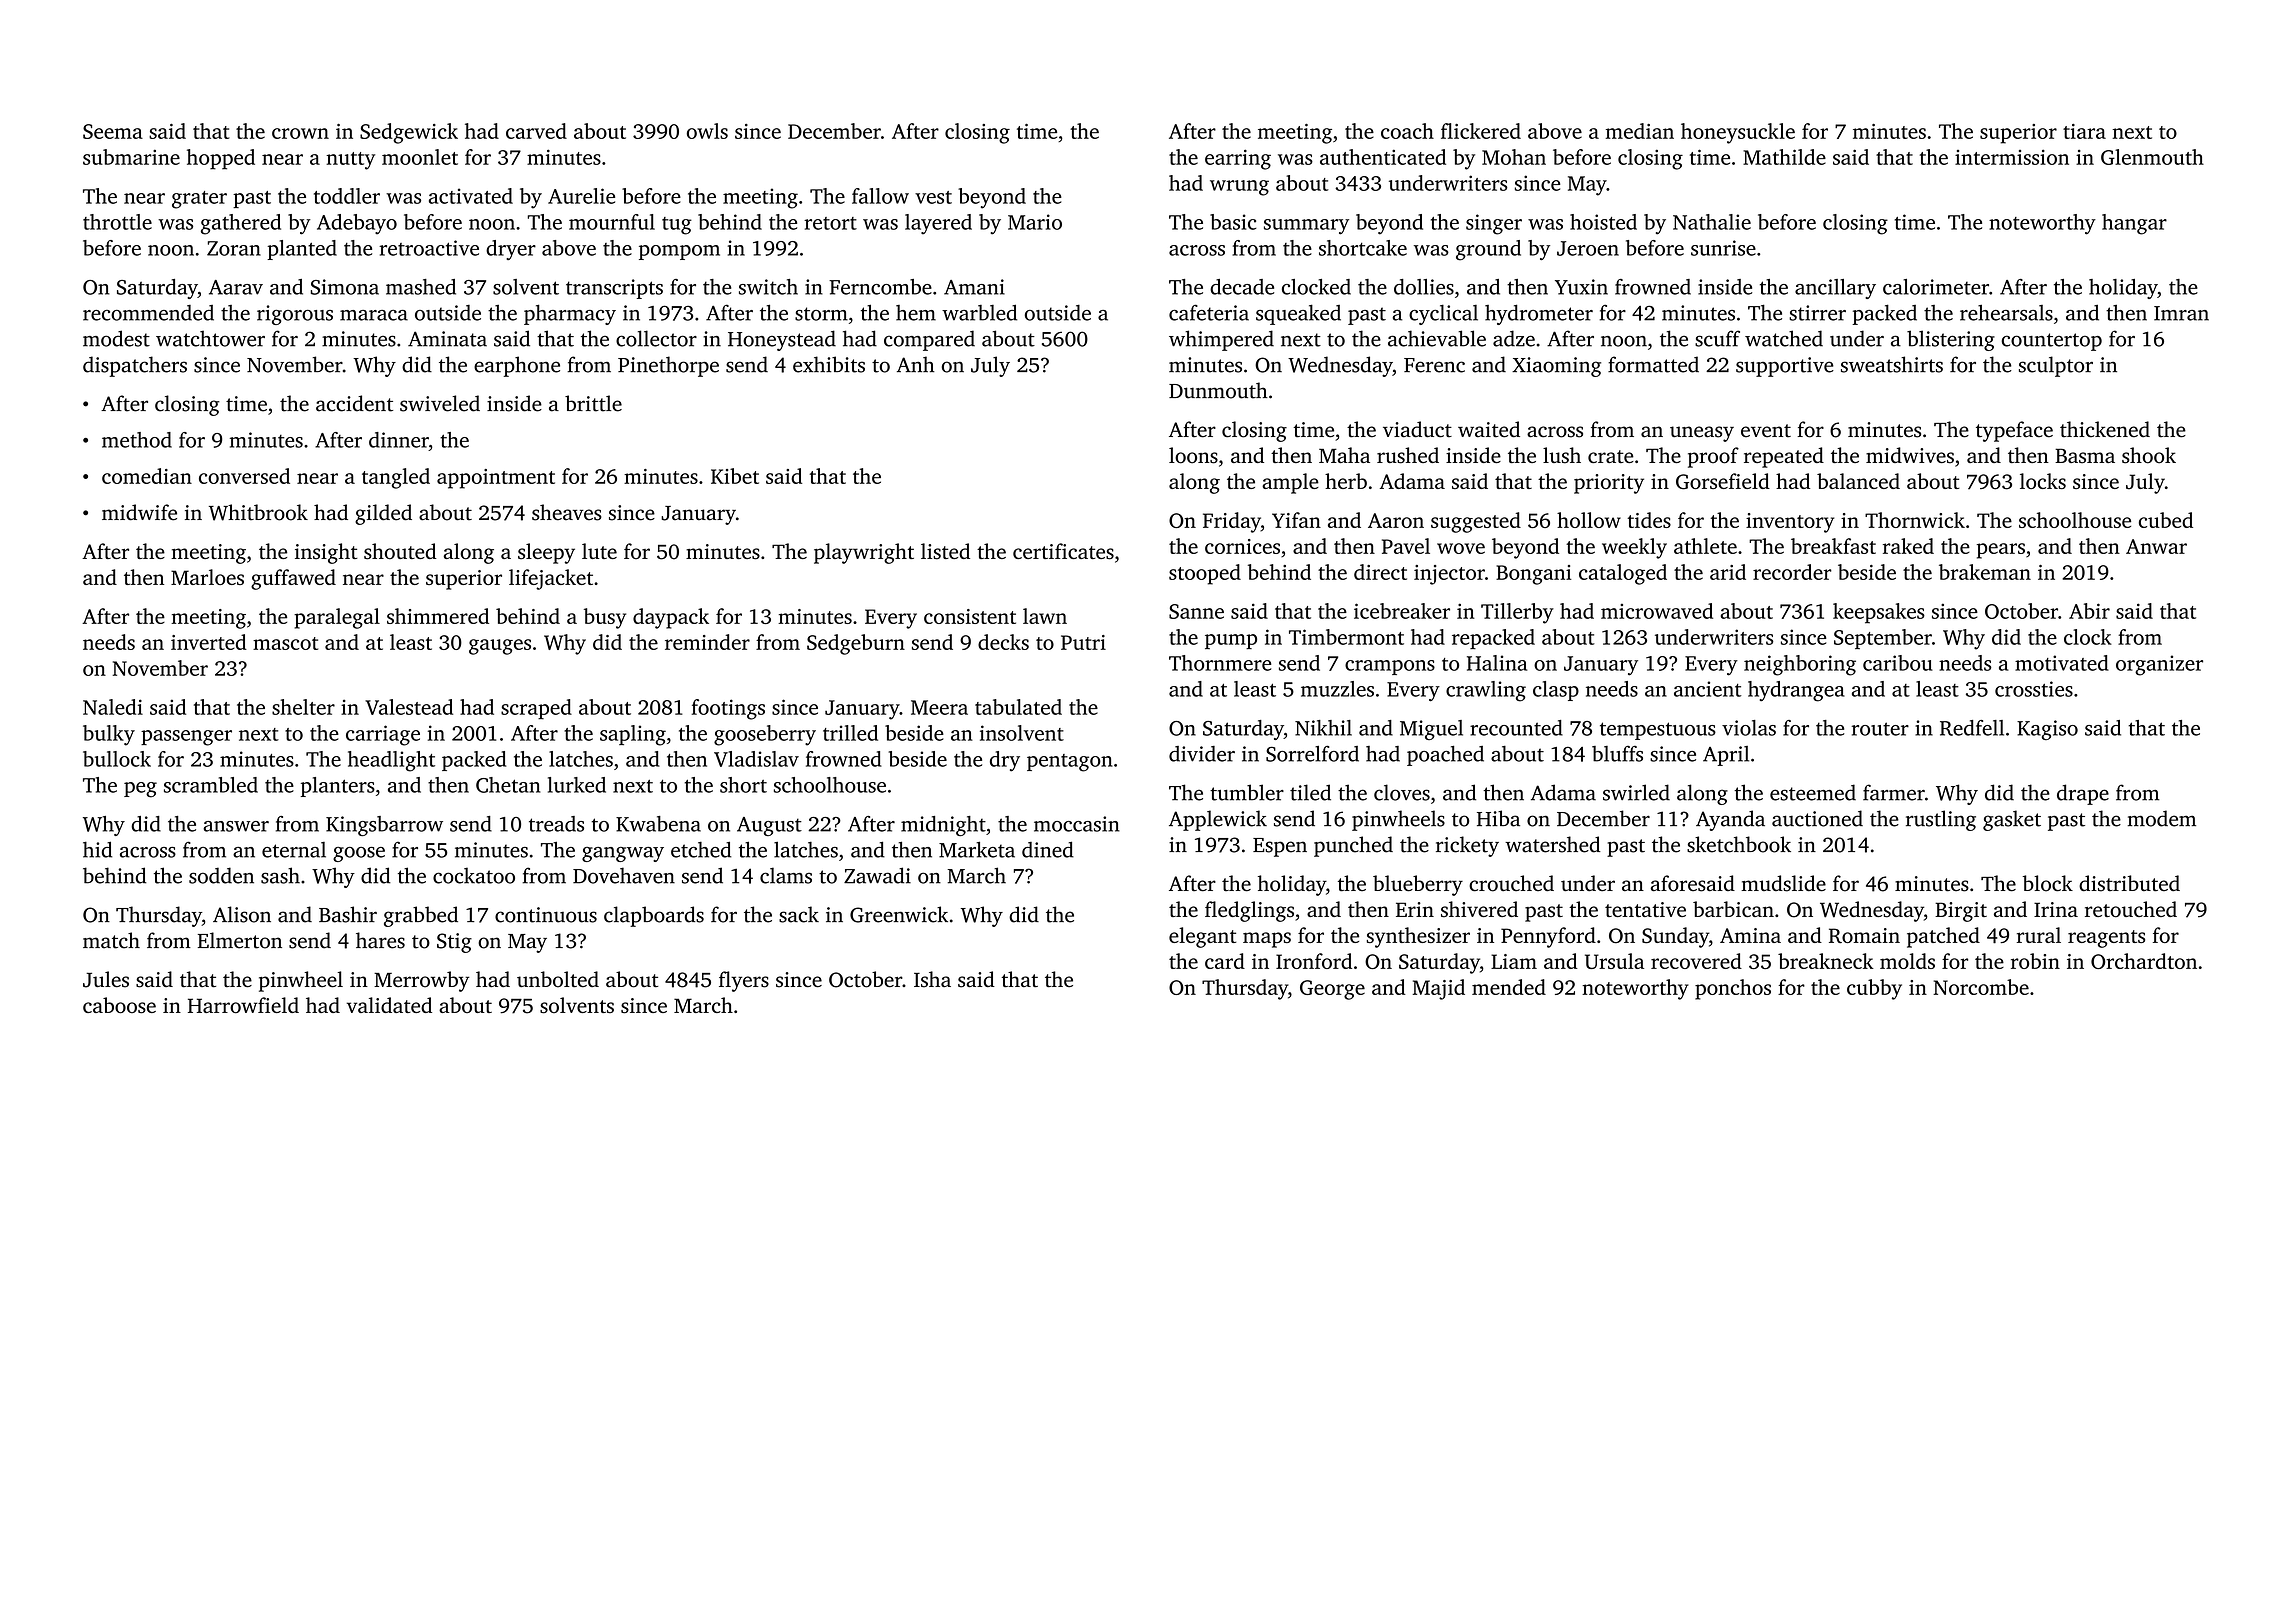 This image has width=2292, height=1620. What do you see at coordinates (977, 849) in the image?
I see `Marketa` at bounding box center [977, 849].
